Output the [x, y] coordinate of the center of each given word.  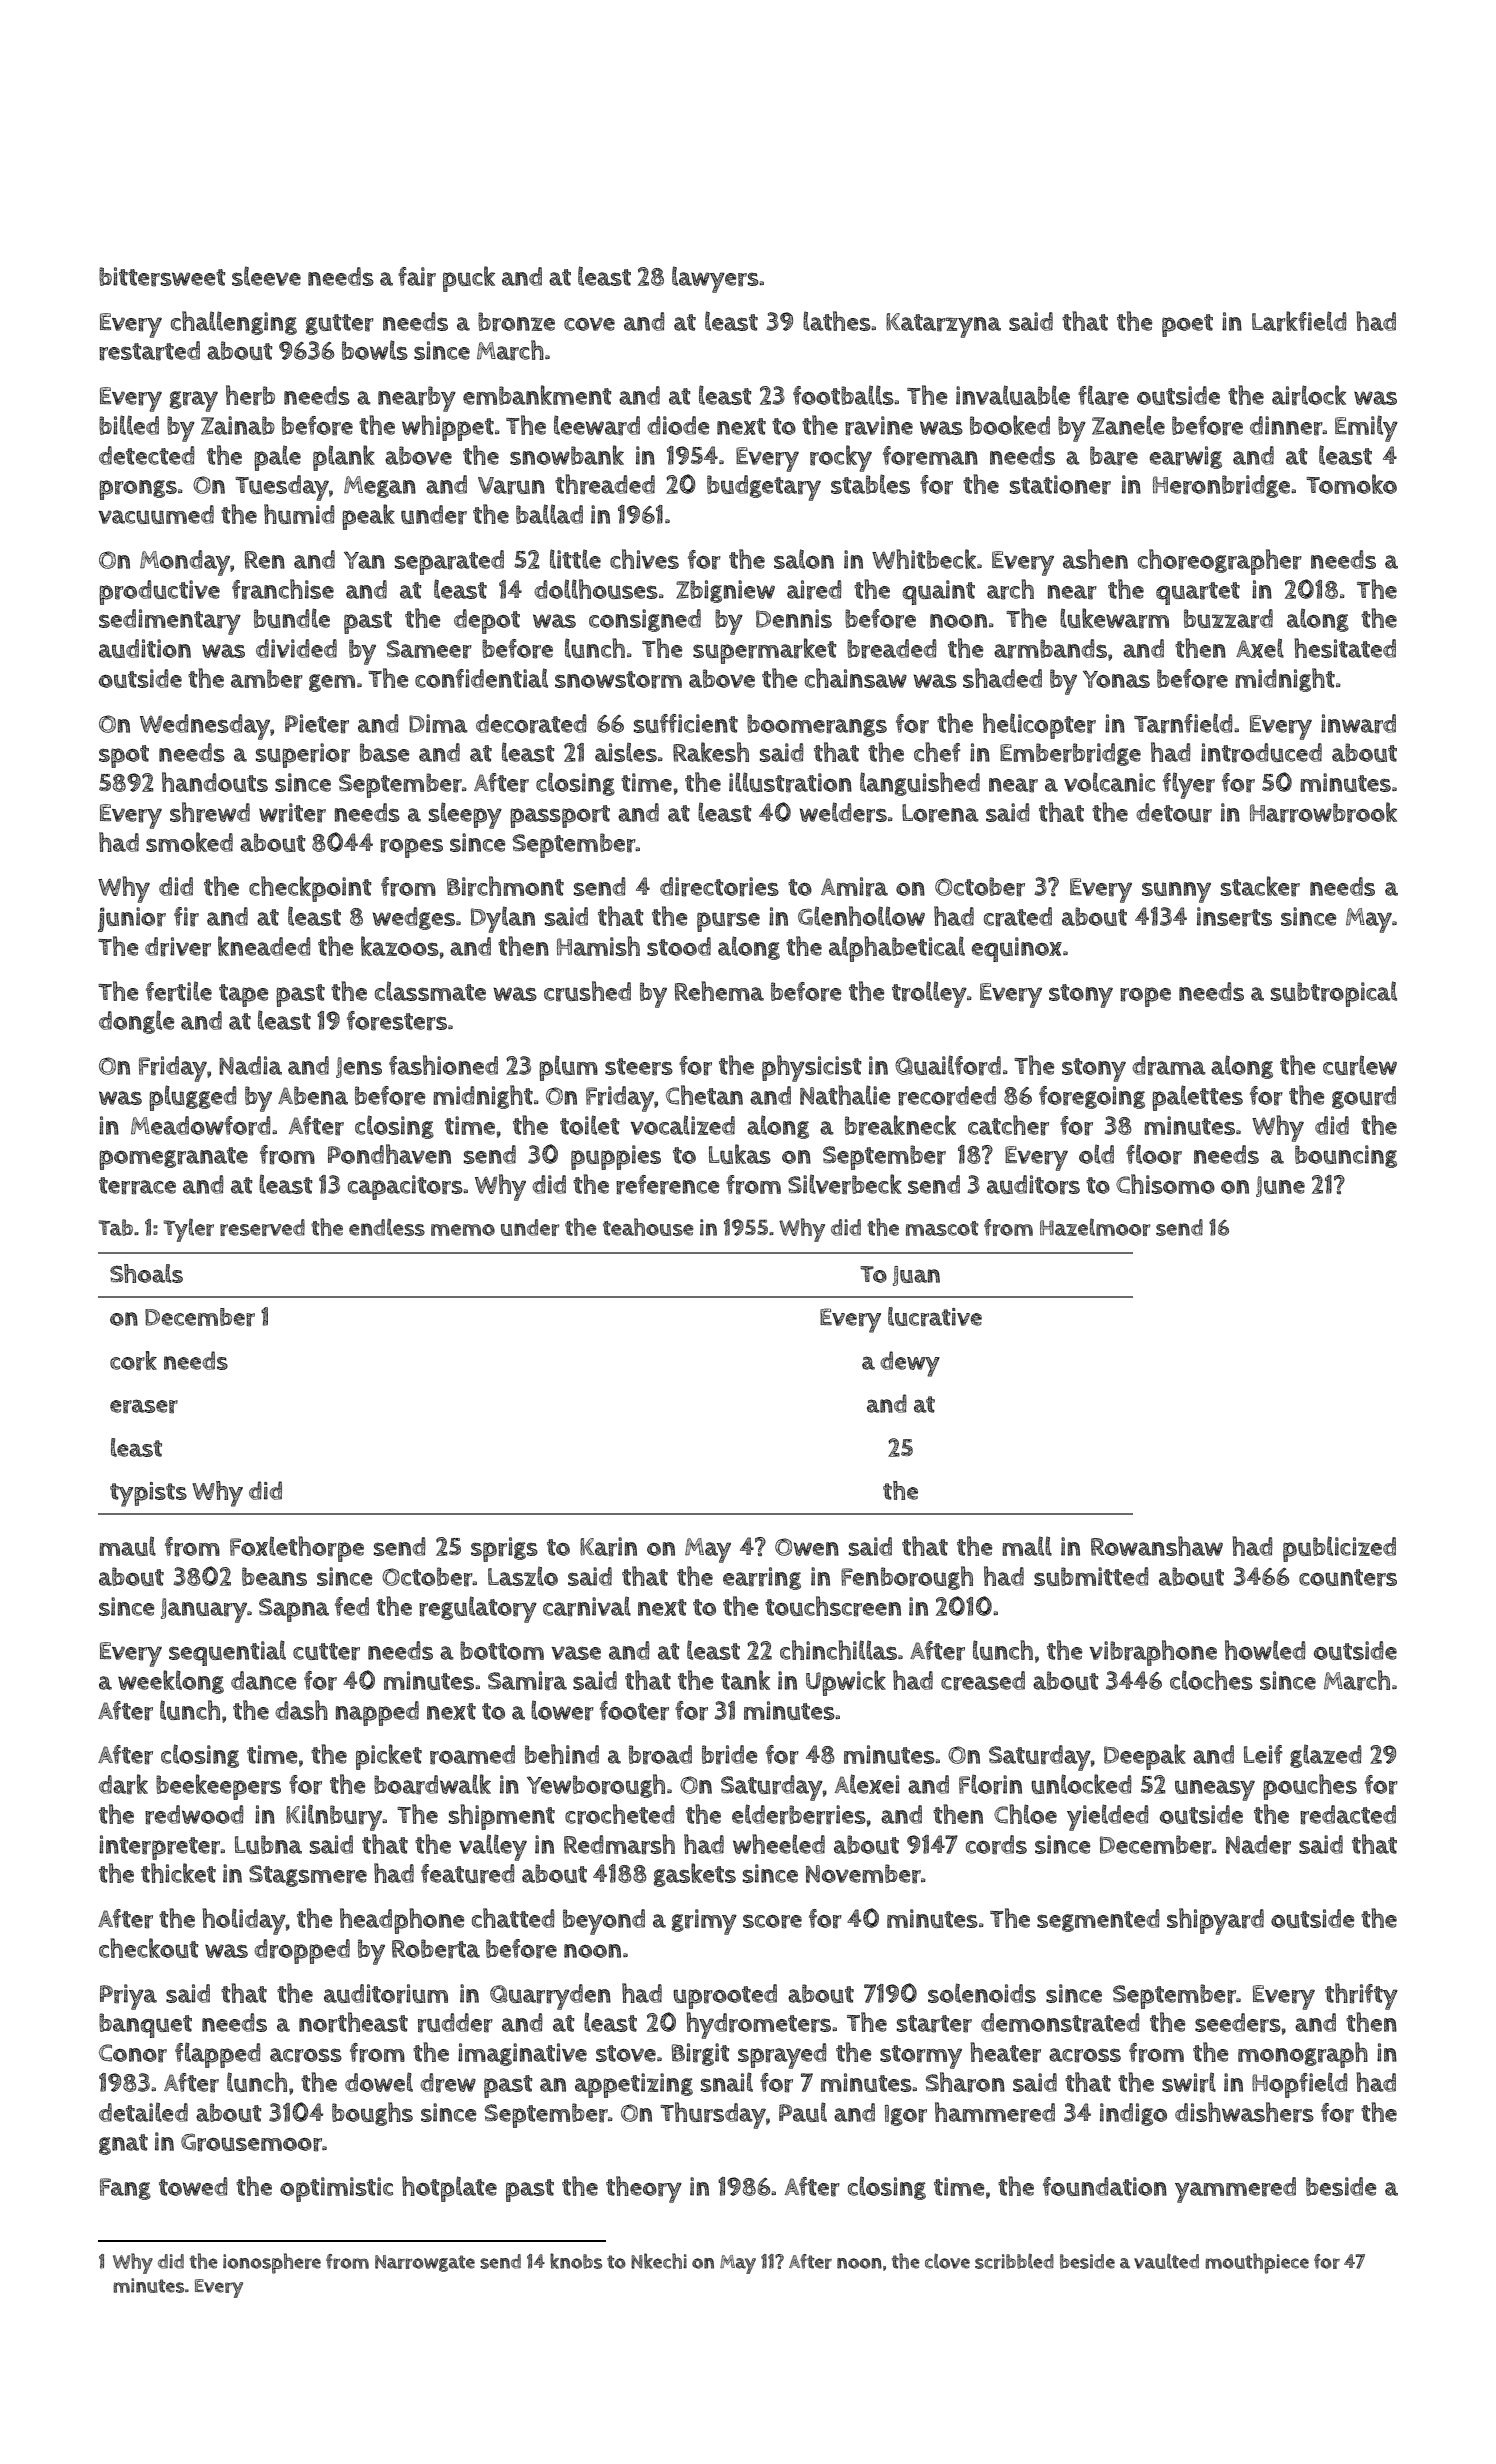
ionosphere [272, 2263]
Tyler [188, 1230]
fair [417, 277]
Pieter [317, 724]
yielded [1108, 1817]
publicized [1339, 1549]
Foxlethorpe [297, 1549]
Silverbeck [845, 1184]
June [1280, 1186]
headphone [402, 1921]
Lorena [940, 813]
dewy [910, 1364]
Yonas [1116, 679]
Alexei [867, 1784]
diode [678, 425]
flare [1103, 395]
